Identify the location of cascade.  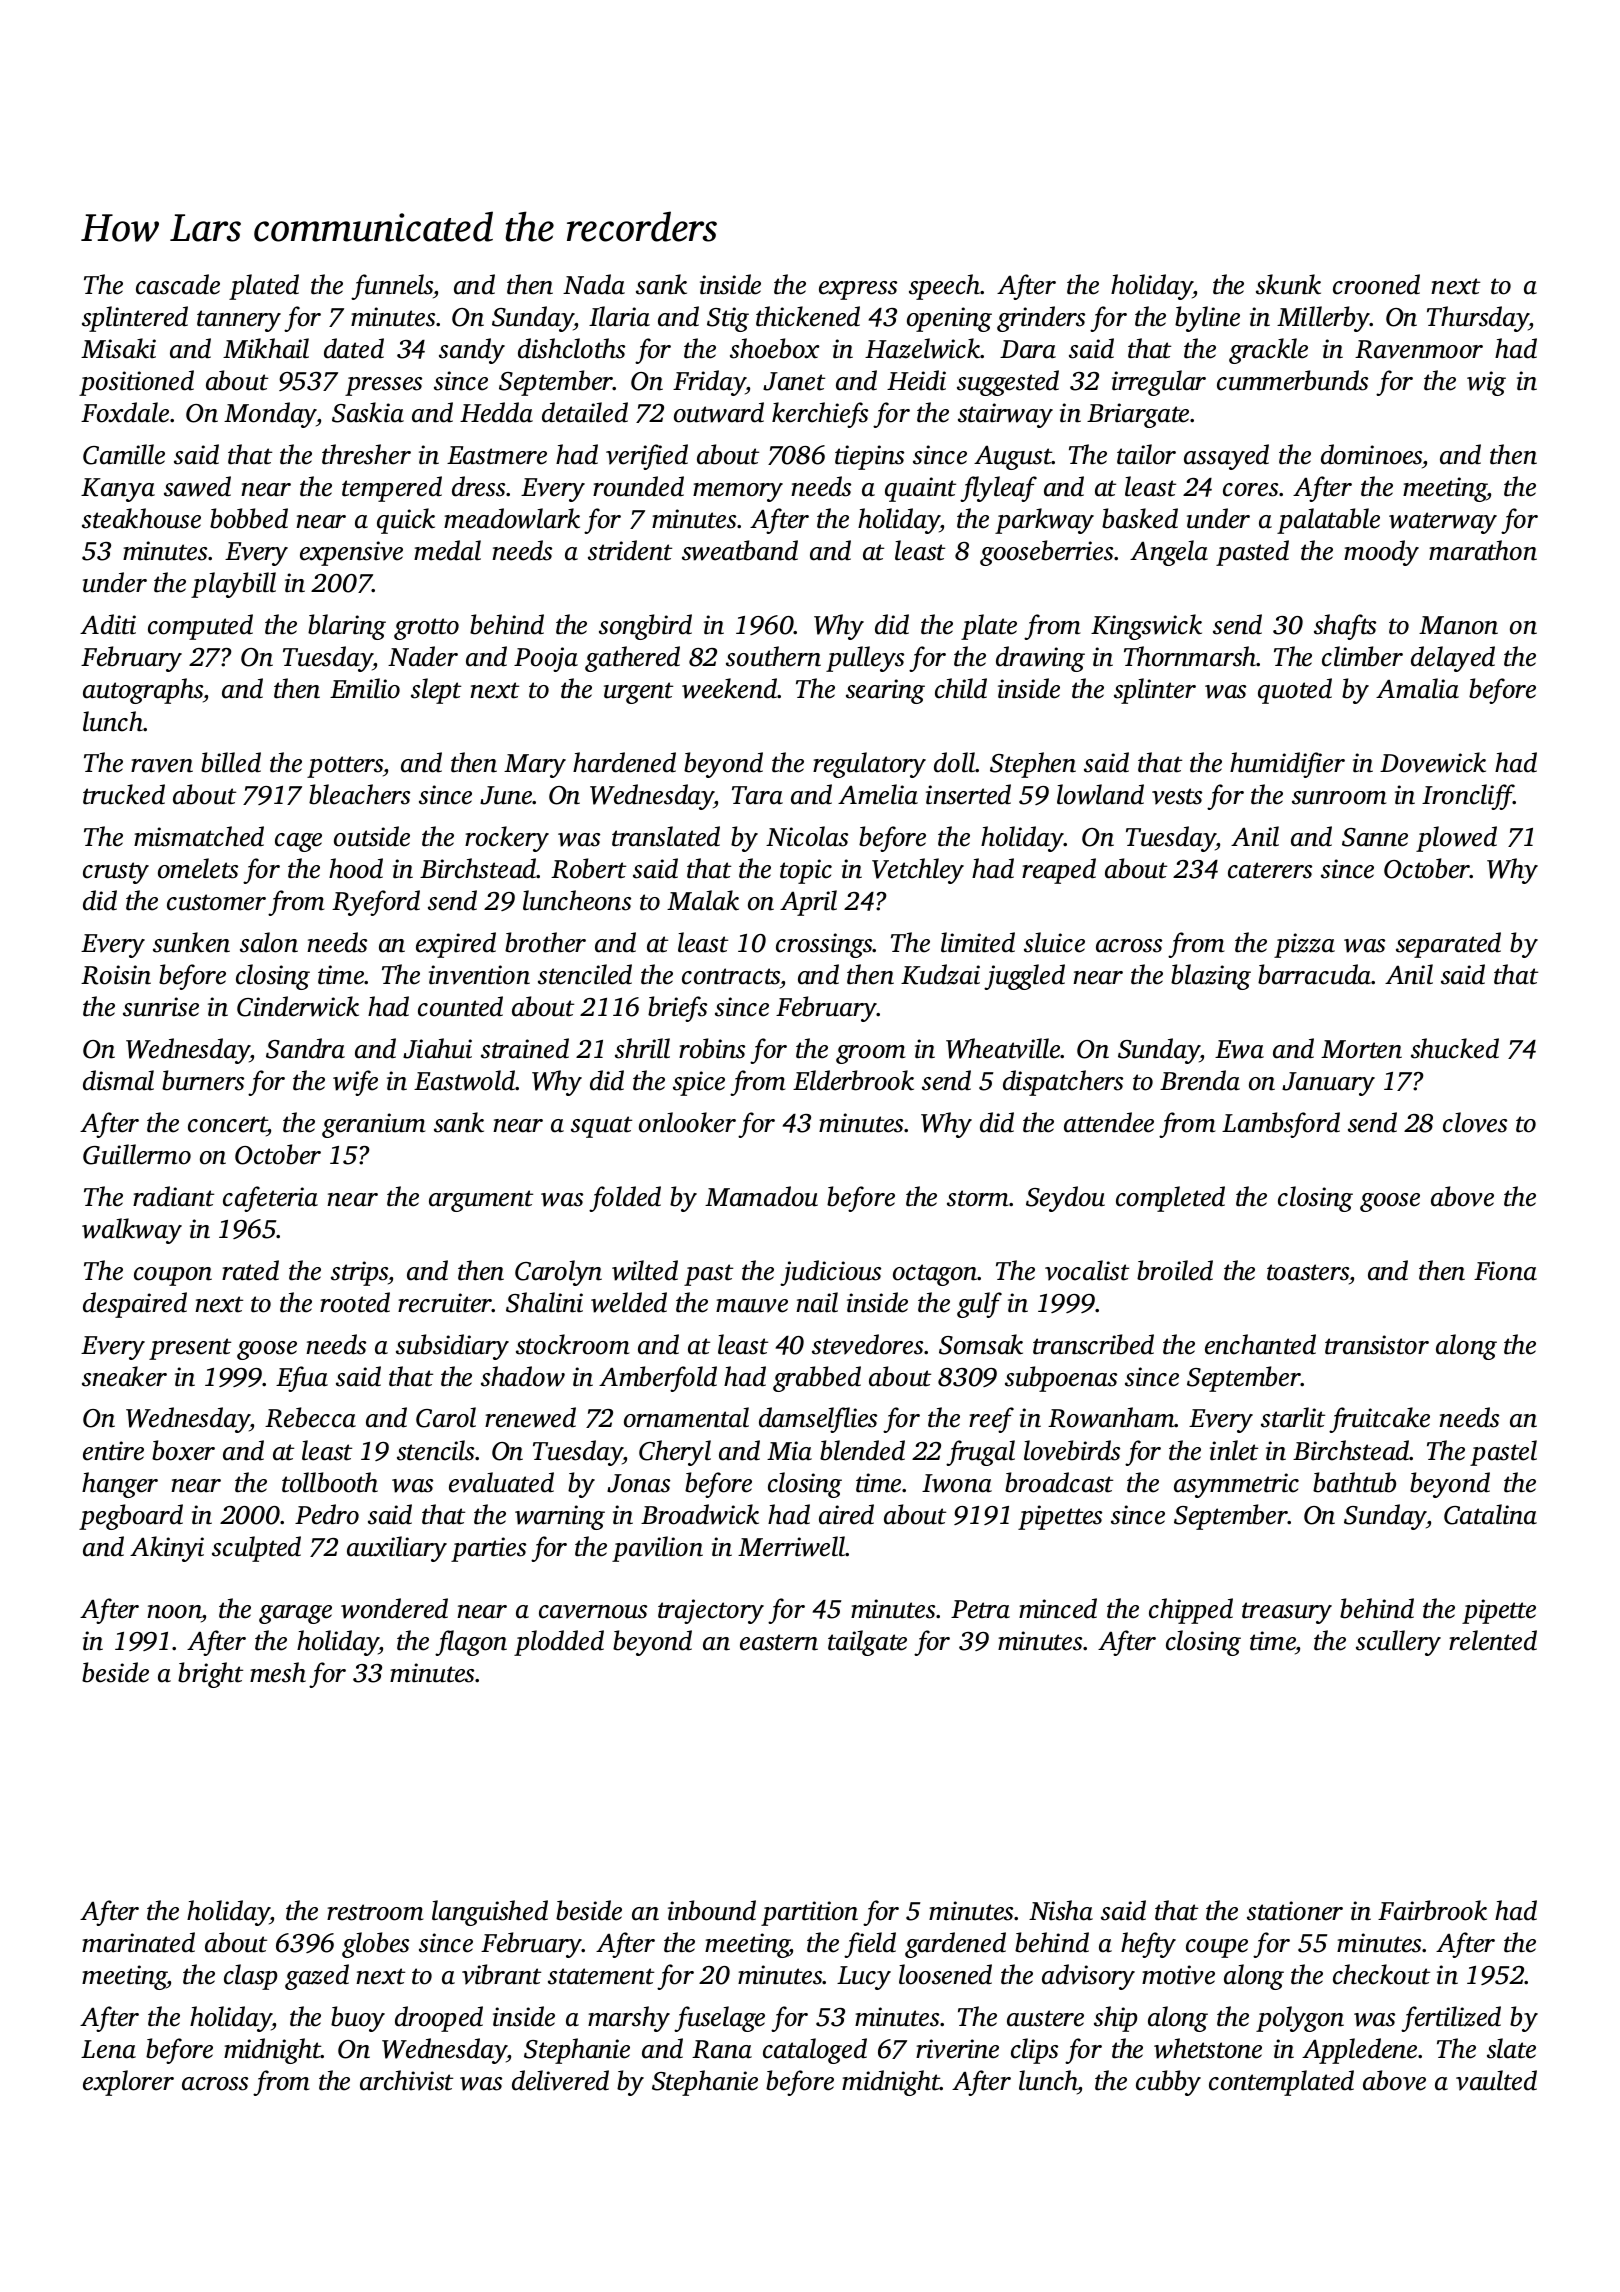
(178, 284).
